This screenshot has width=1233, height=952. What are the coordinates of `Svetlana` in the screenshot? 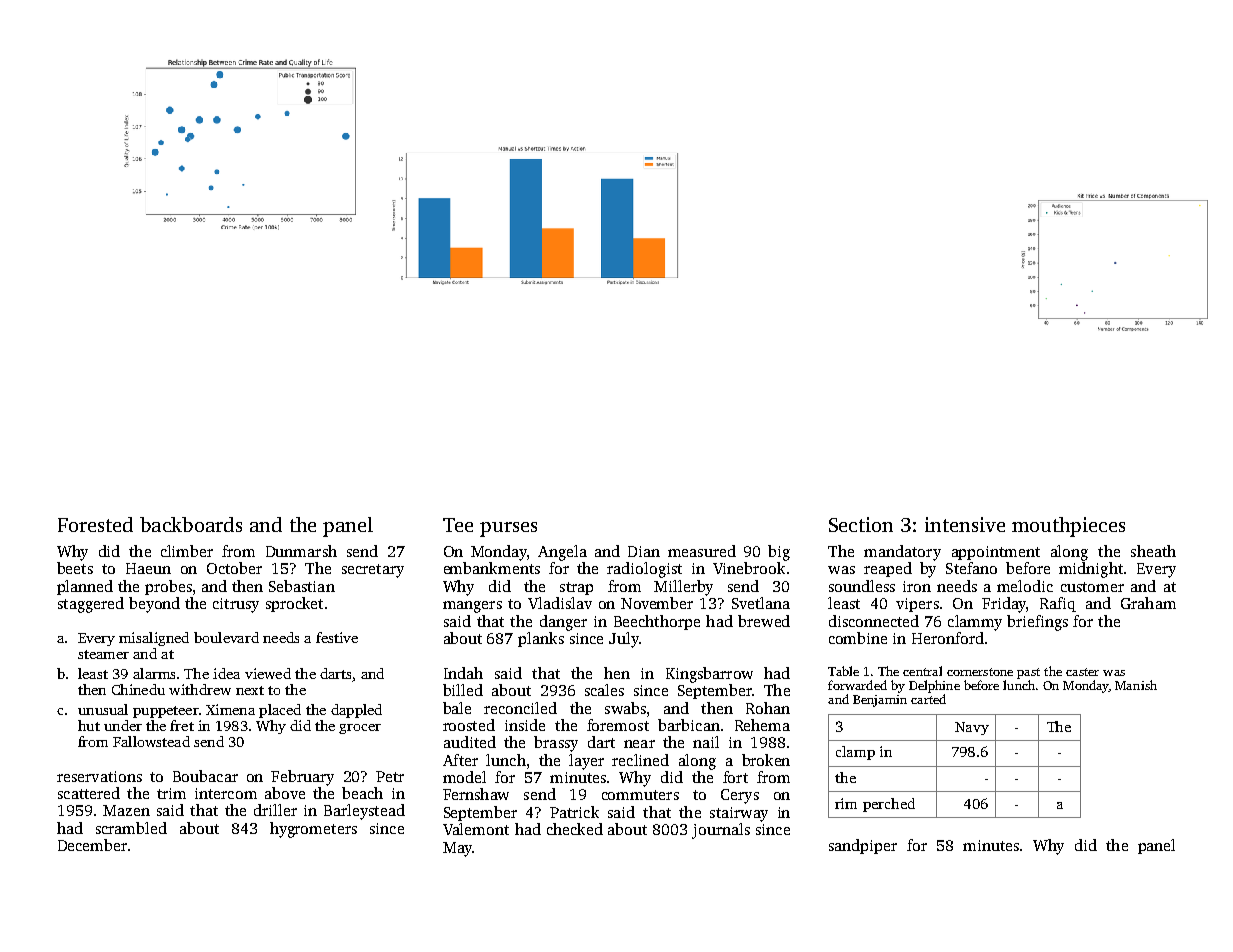 It's located at (761, 603).
